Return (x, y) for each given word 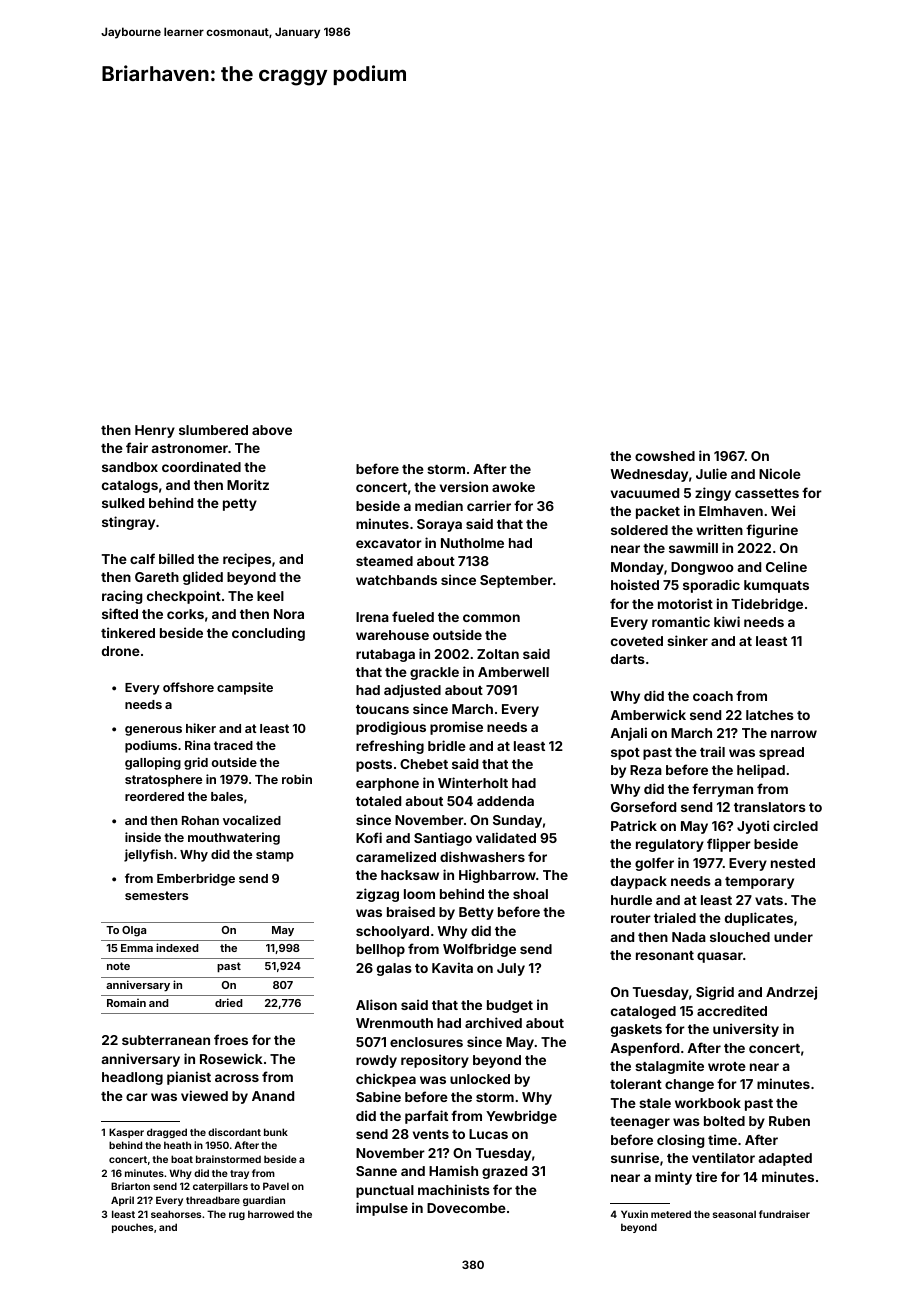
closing (680, 1141)
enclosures (426, 1042)
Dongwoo (702, 568)
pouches (132, 1228)
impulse (382, 1209)
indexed (177, 947)
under (793, 937)
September (516, 581)
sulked (123, 503)
